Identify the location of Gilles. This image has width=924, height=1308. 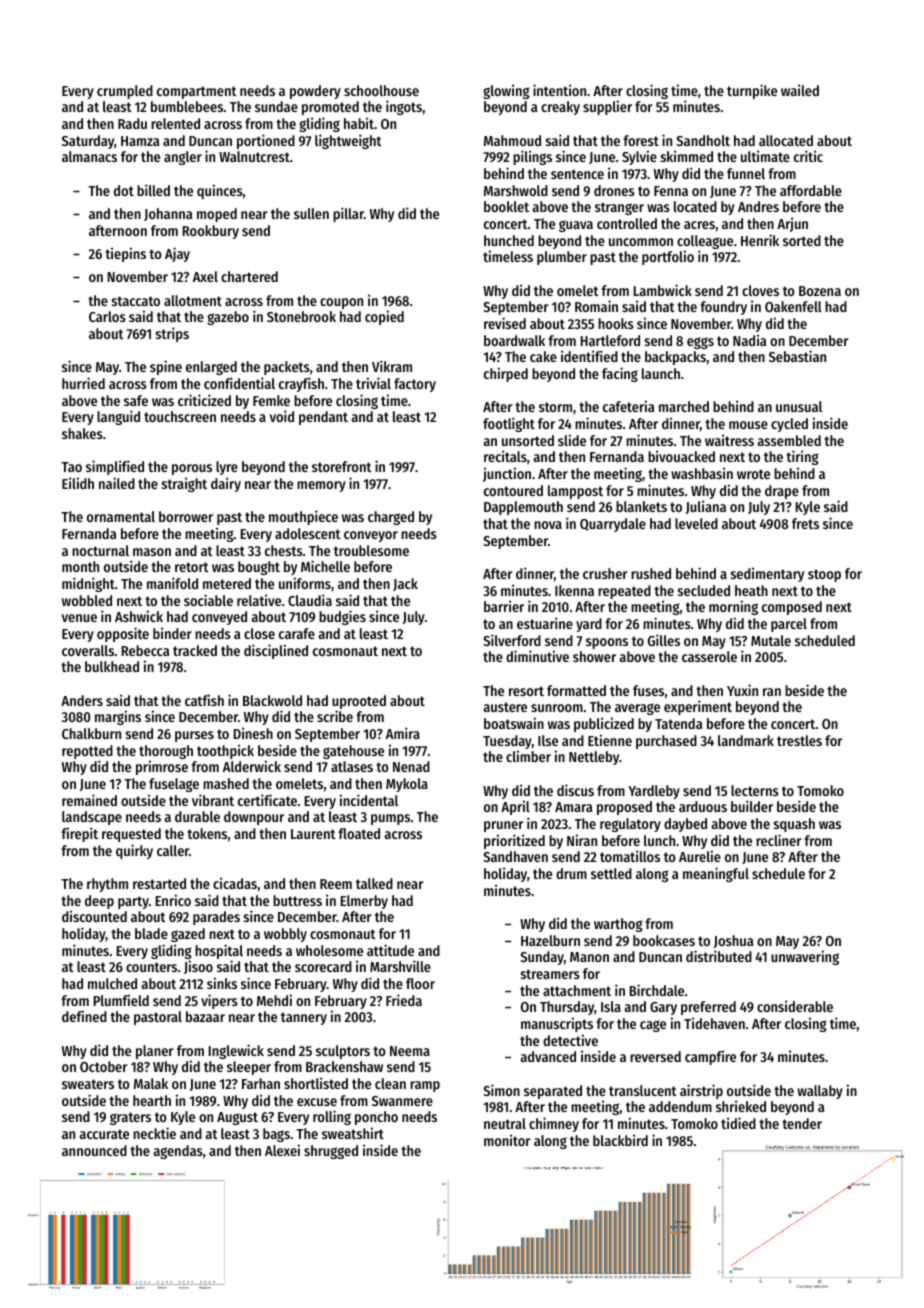
(664, 640).
